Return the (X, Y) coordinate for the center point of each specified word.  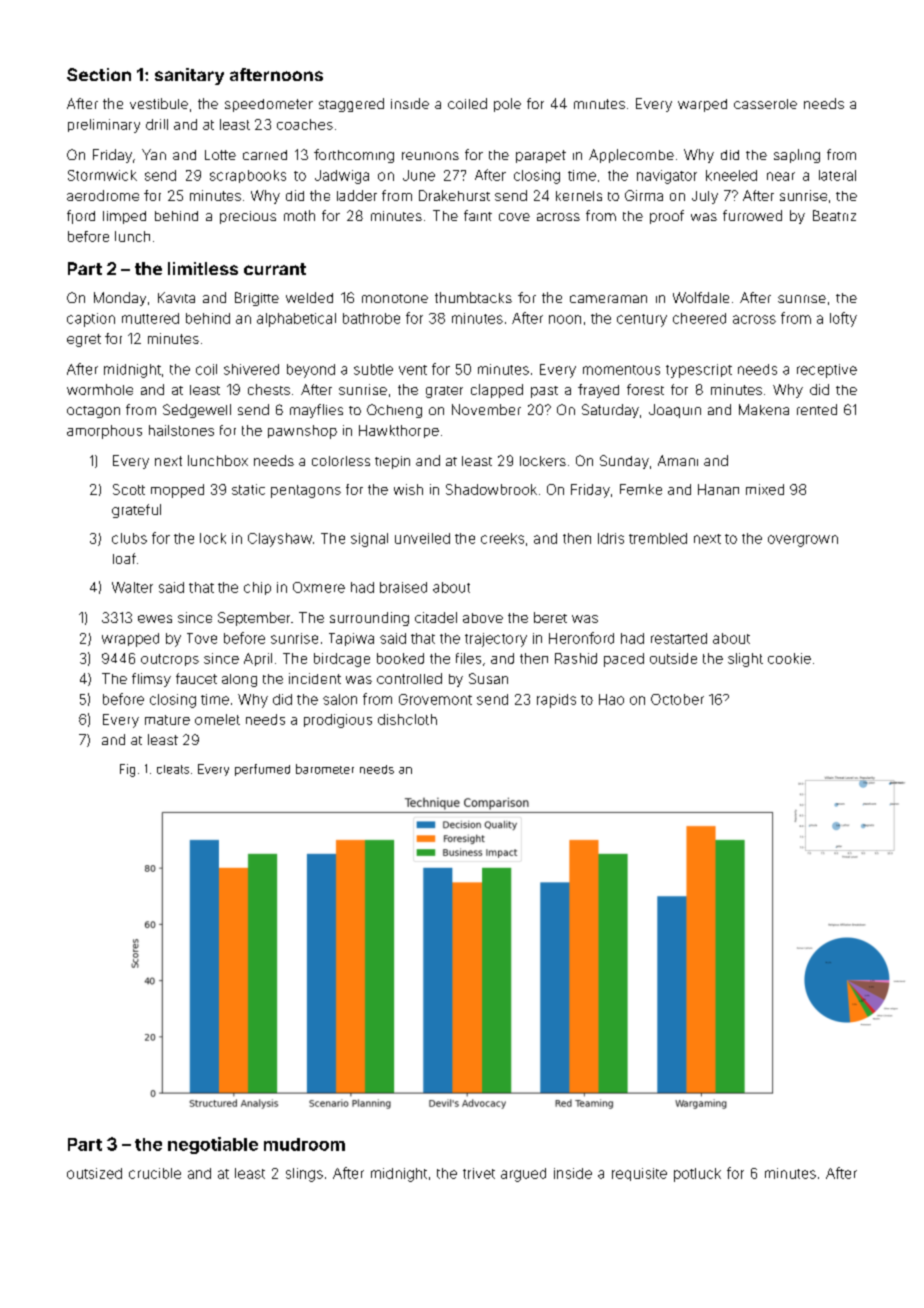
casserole (765, 104)
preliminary (104, 126)
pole (507, 105)
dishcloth (407, 719)
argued (523, 1175)
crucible (155, 1173)
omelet (217, 719)
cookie (789, 658)
